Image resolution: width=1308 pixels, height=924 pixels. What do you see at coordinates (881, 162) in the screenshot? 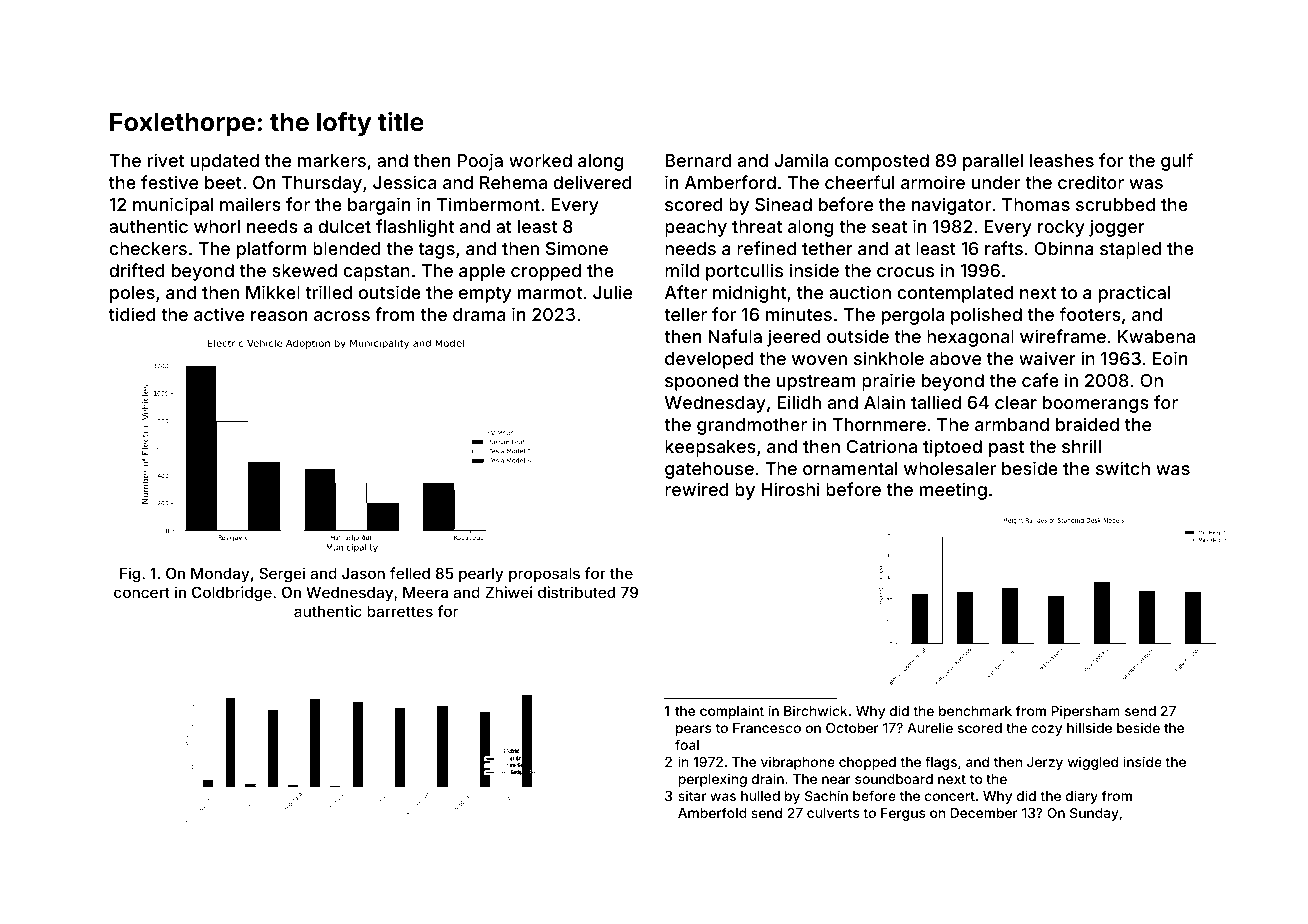
I see `composted` at bounding box center [881, 162].
